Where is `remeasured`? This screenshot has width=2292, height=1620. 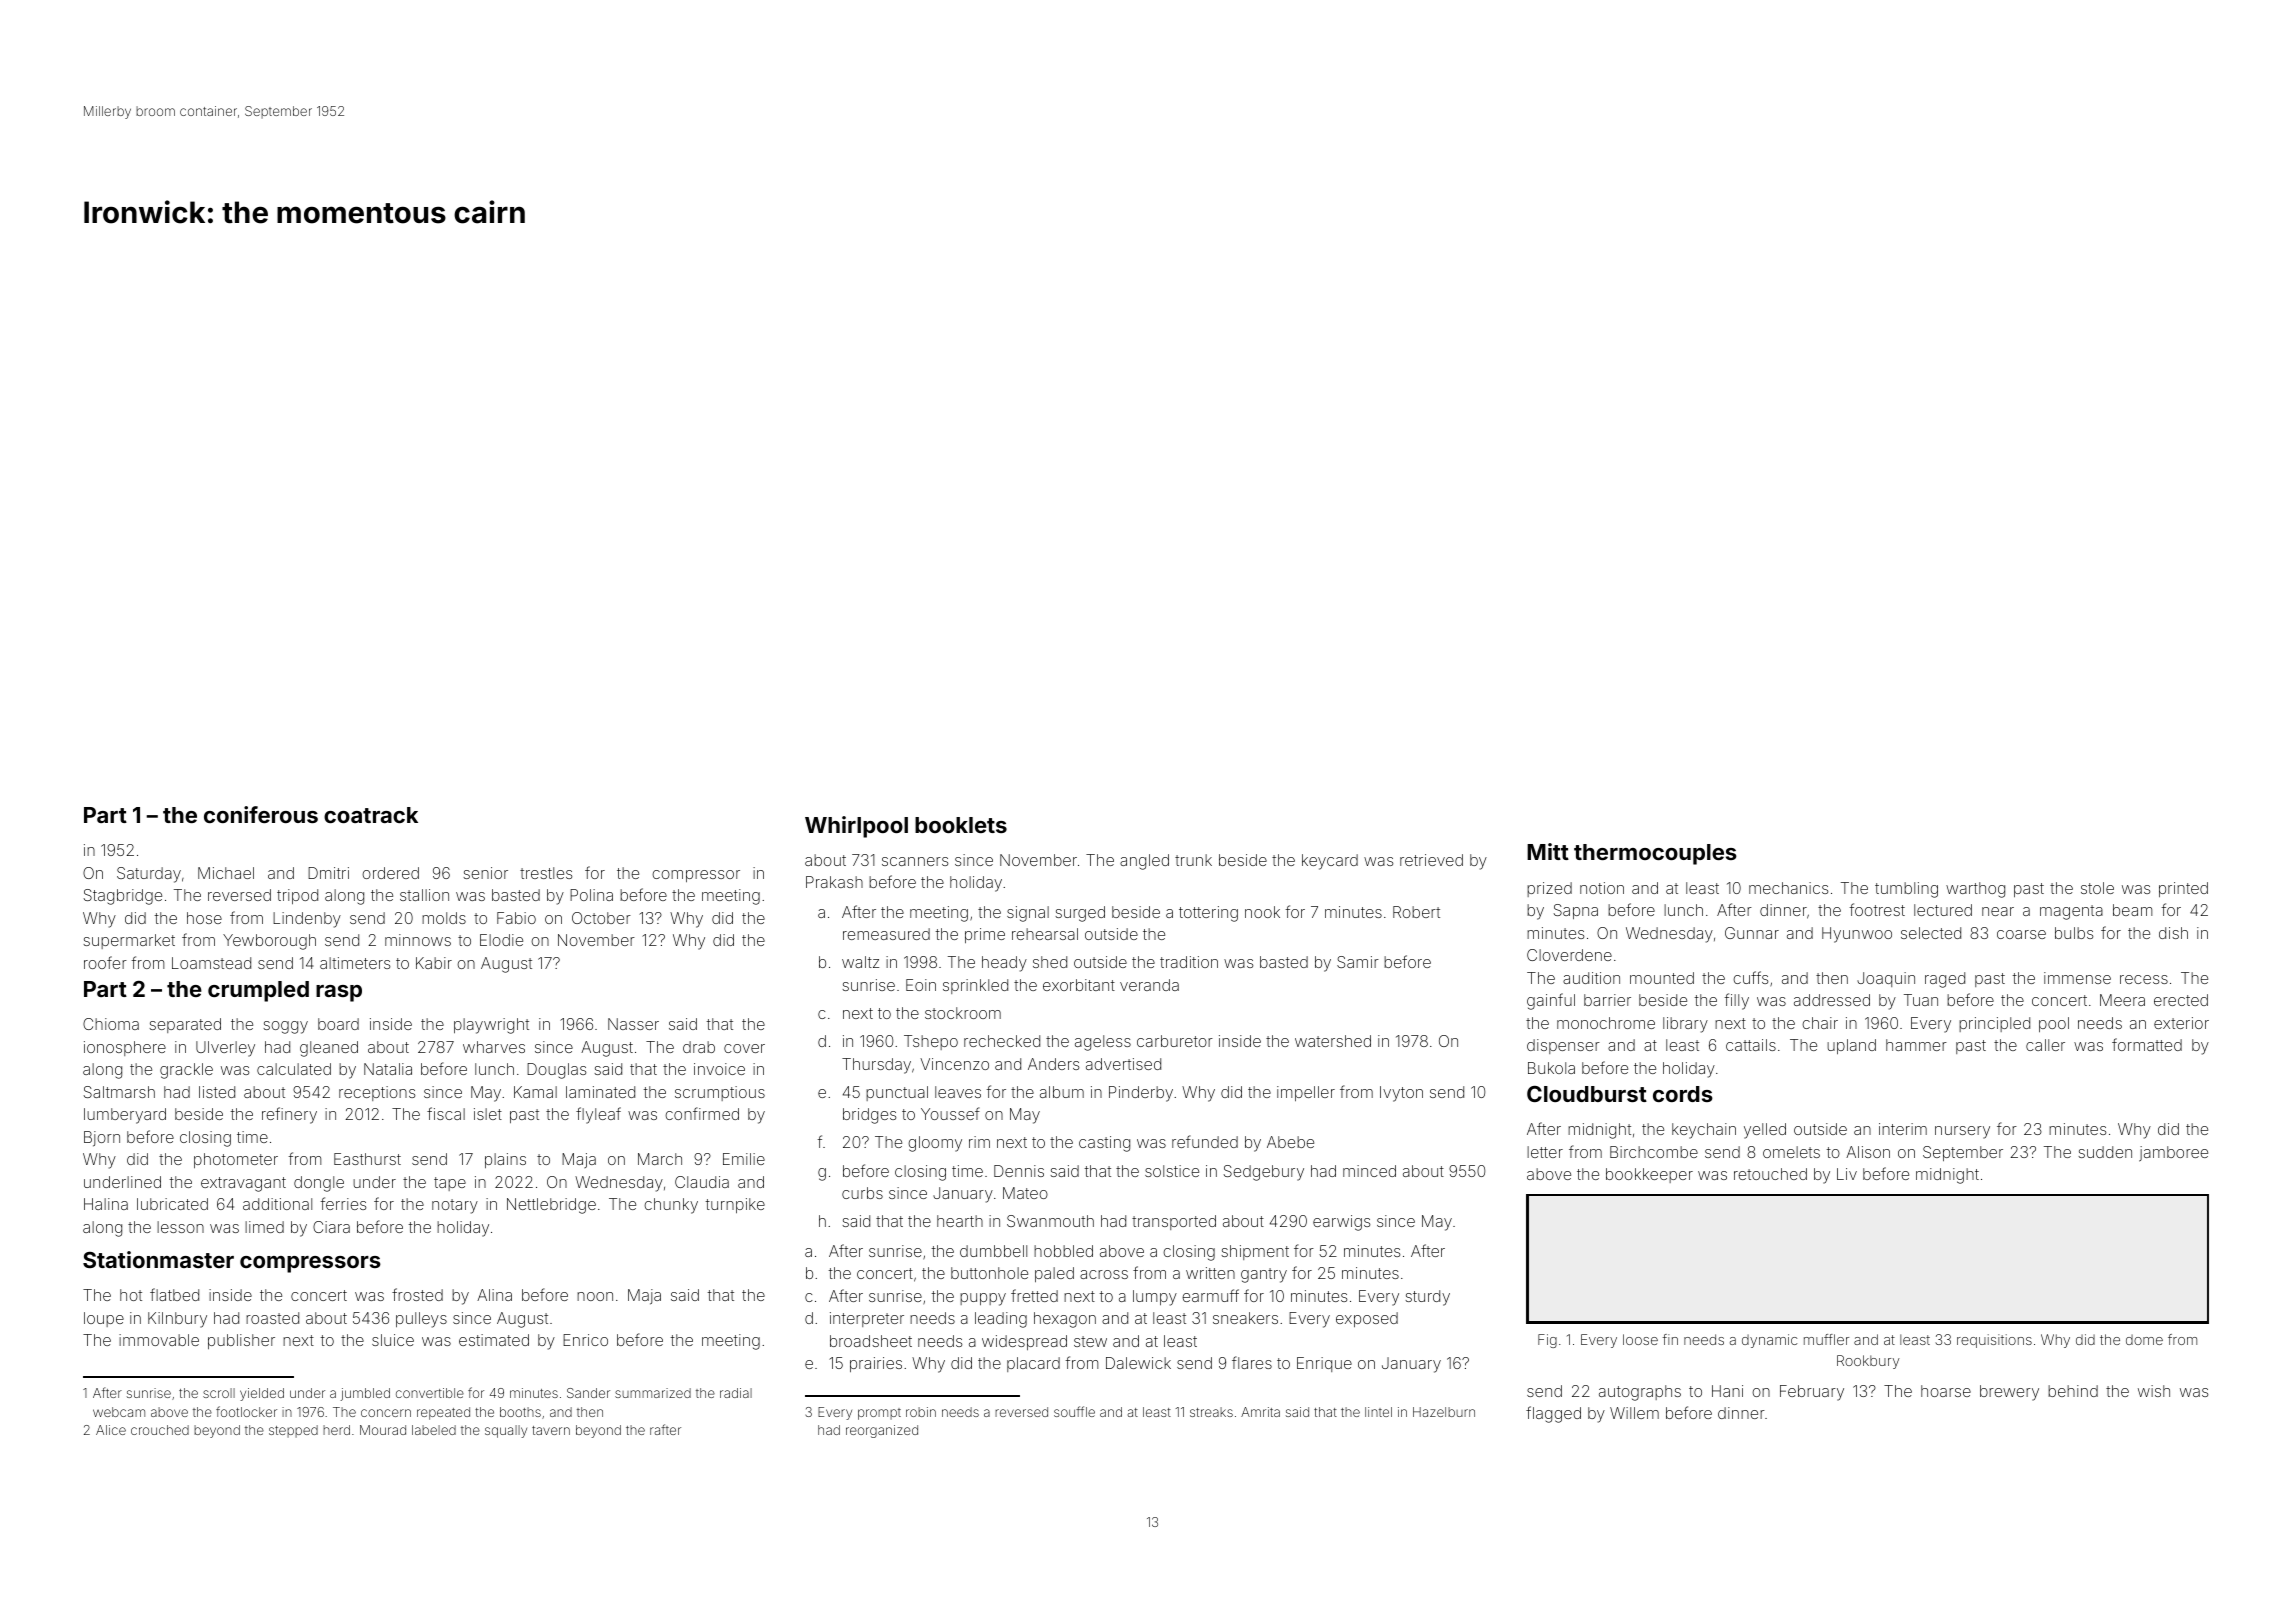 remeasured is located at coordinates (886, 934).
